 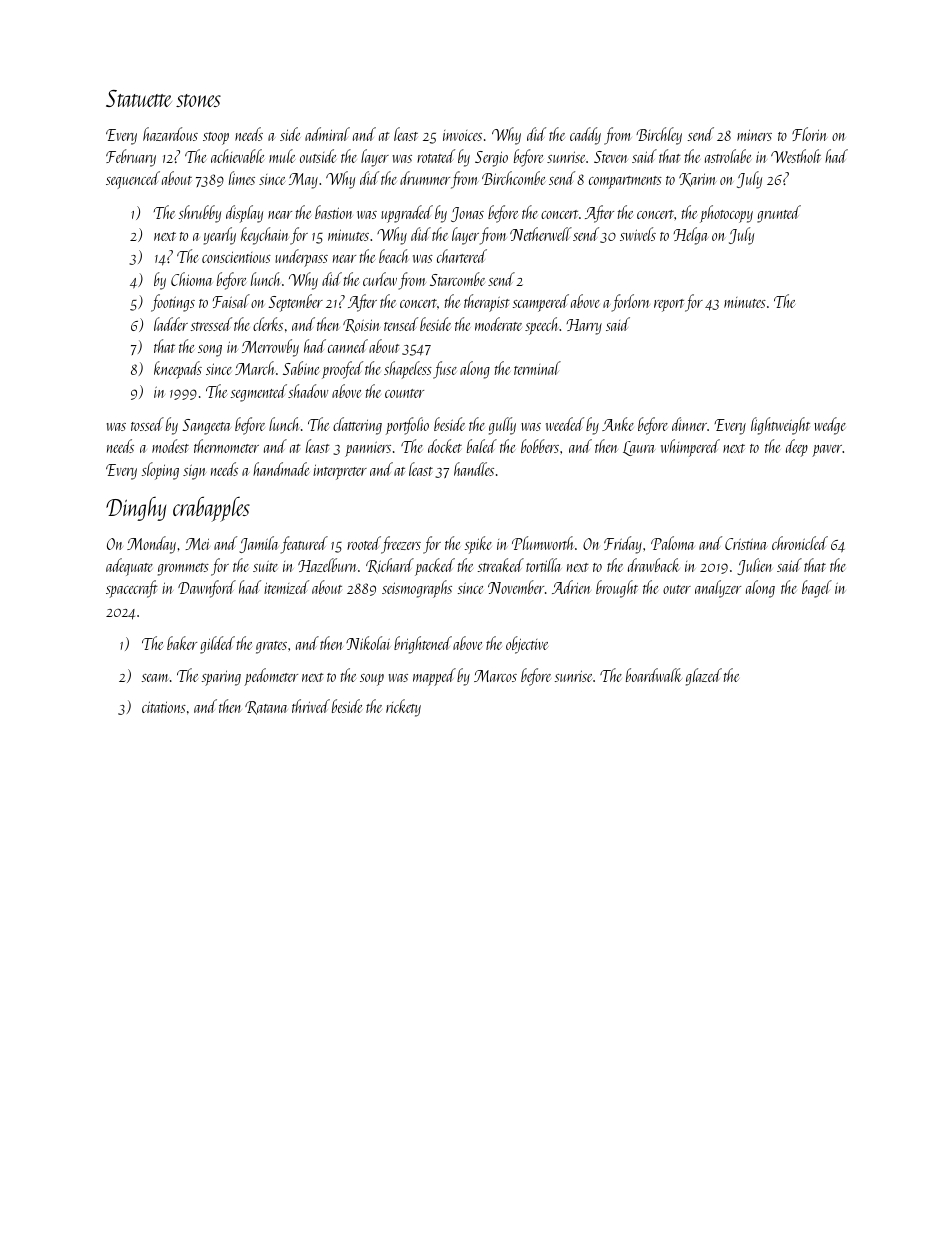 What do you see at coordinates (779, 214) in the screenshot?
I see `grunted` at bounding box center [779, 214].
